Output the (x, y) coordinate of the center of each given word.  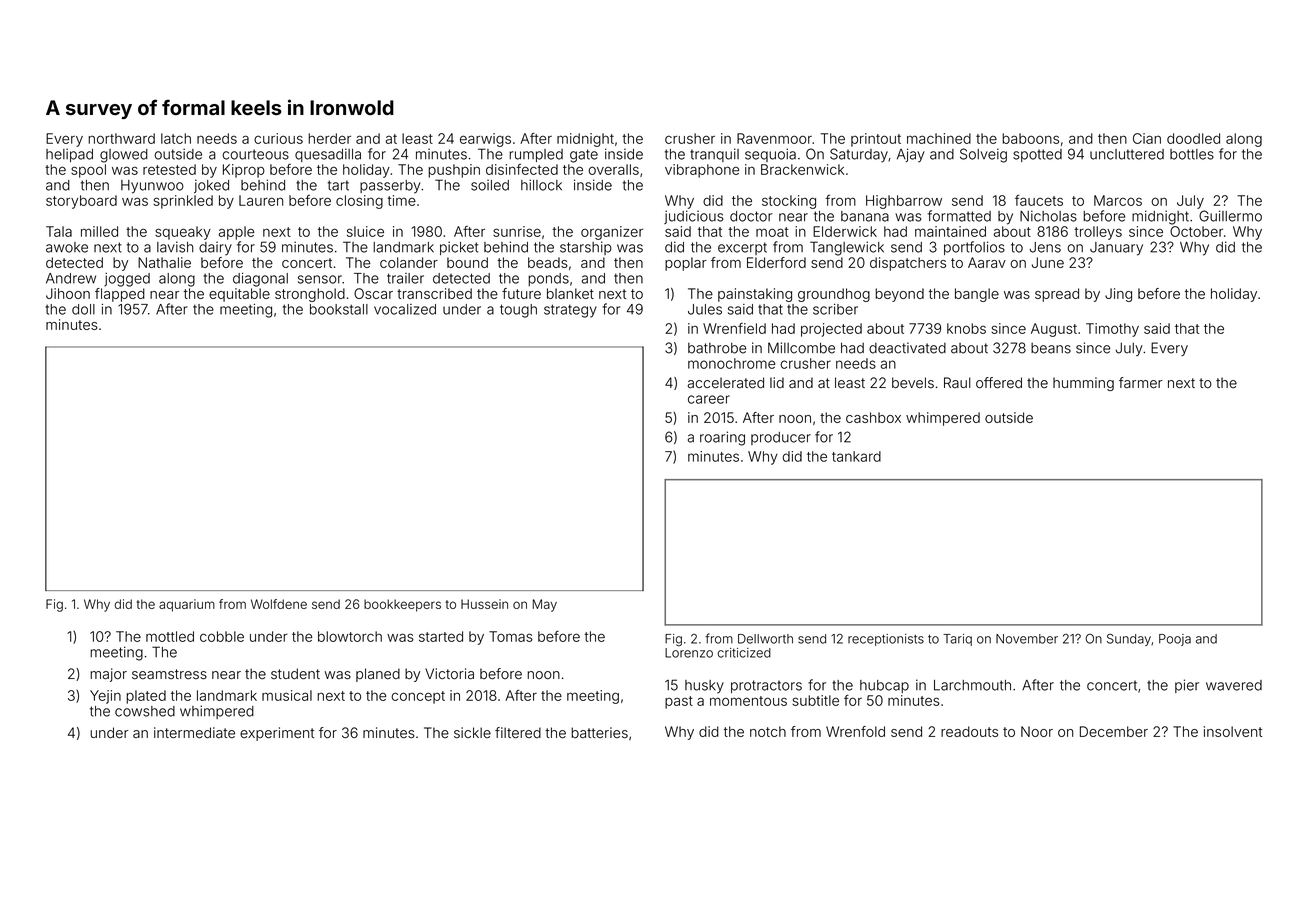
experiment (277, 734)
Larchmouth (972, 685)
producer (781, 438)
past (679, 702)
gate (584, 156)
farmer (1141, 383)
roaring (722, 438)
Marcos (1118, 200)
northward (121, 138)
